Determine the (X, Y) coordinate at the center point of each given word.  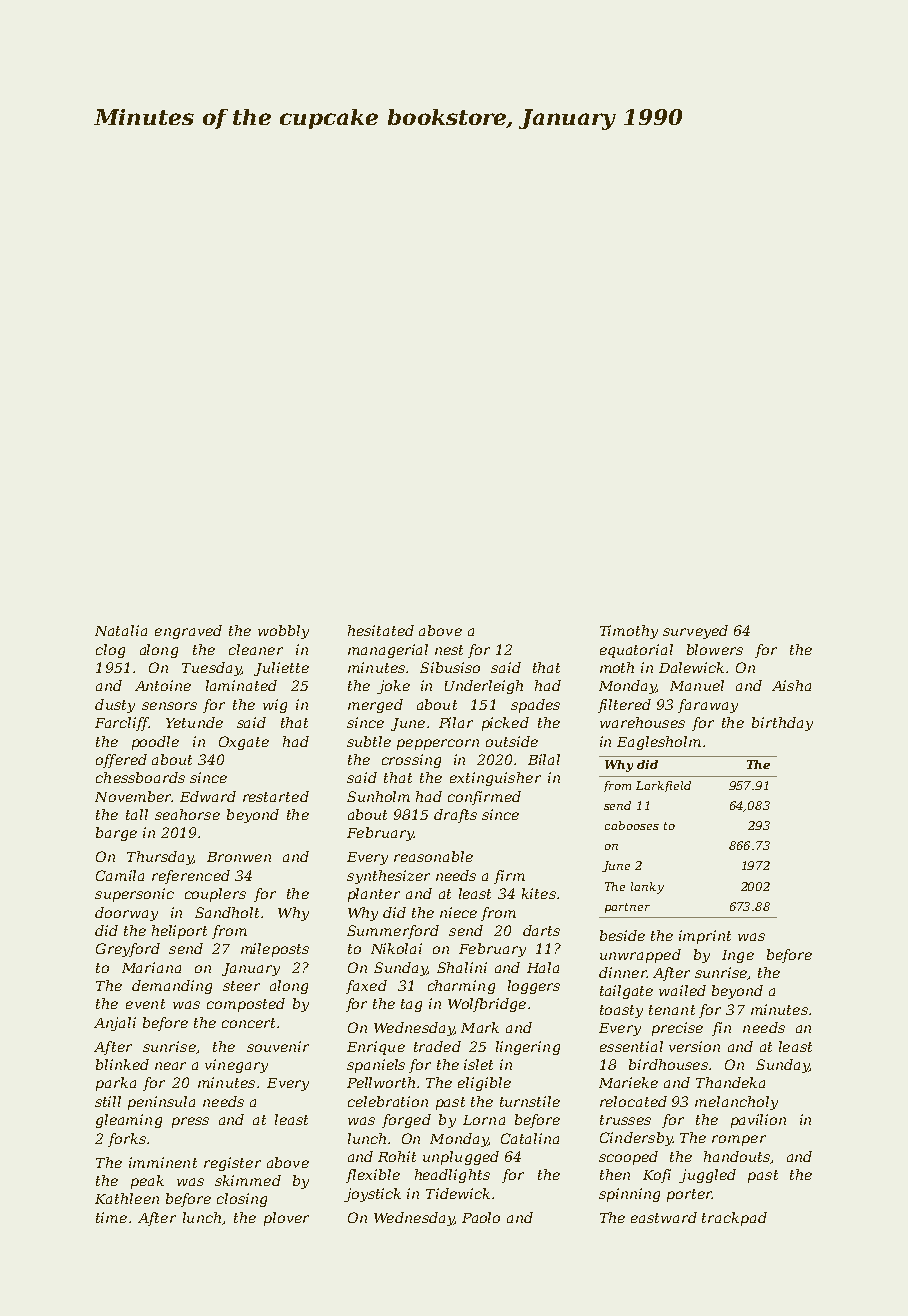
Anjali (115, 1024)
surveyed (695, 632)
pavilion (758, 1121)
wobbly (283, 632)
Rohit (397, 1156)
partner (627, 908)
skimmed (248, 1180)
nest (449, 650)
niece (458, 912)
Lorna (484, 1120)
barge (116, 834)
